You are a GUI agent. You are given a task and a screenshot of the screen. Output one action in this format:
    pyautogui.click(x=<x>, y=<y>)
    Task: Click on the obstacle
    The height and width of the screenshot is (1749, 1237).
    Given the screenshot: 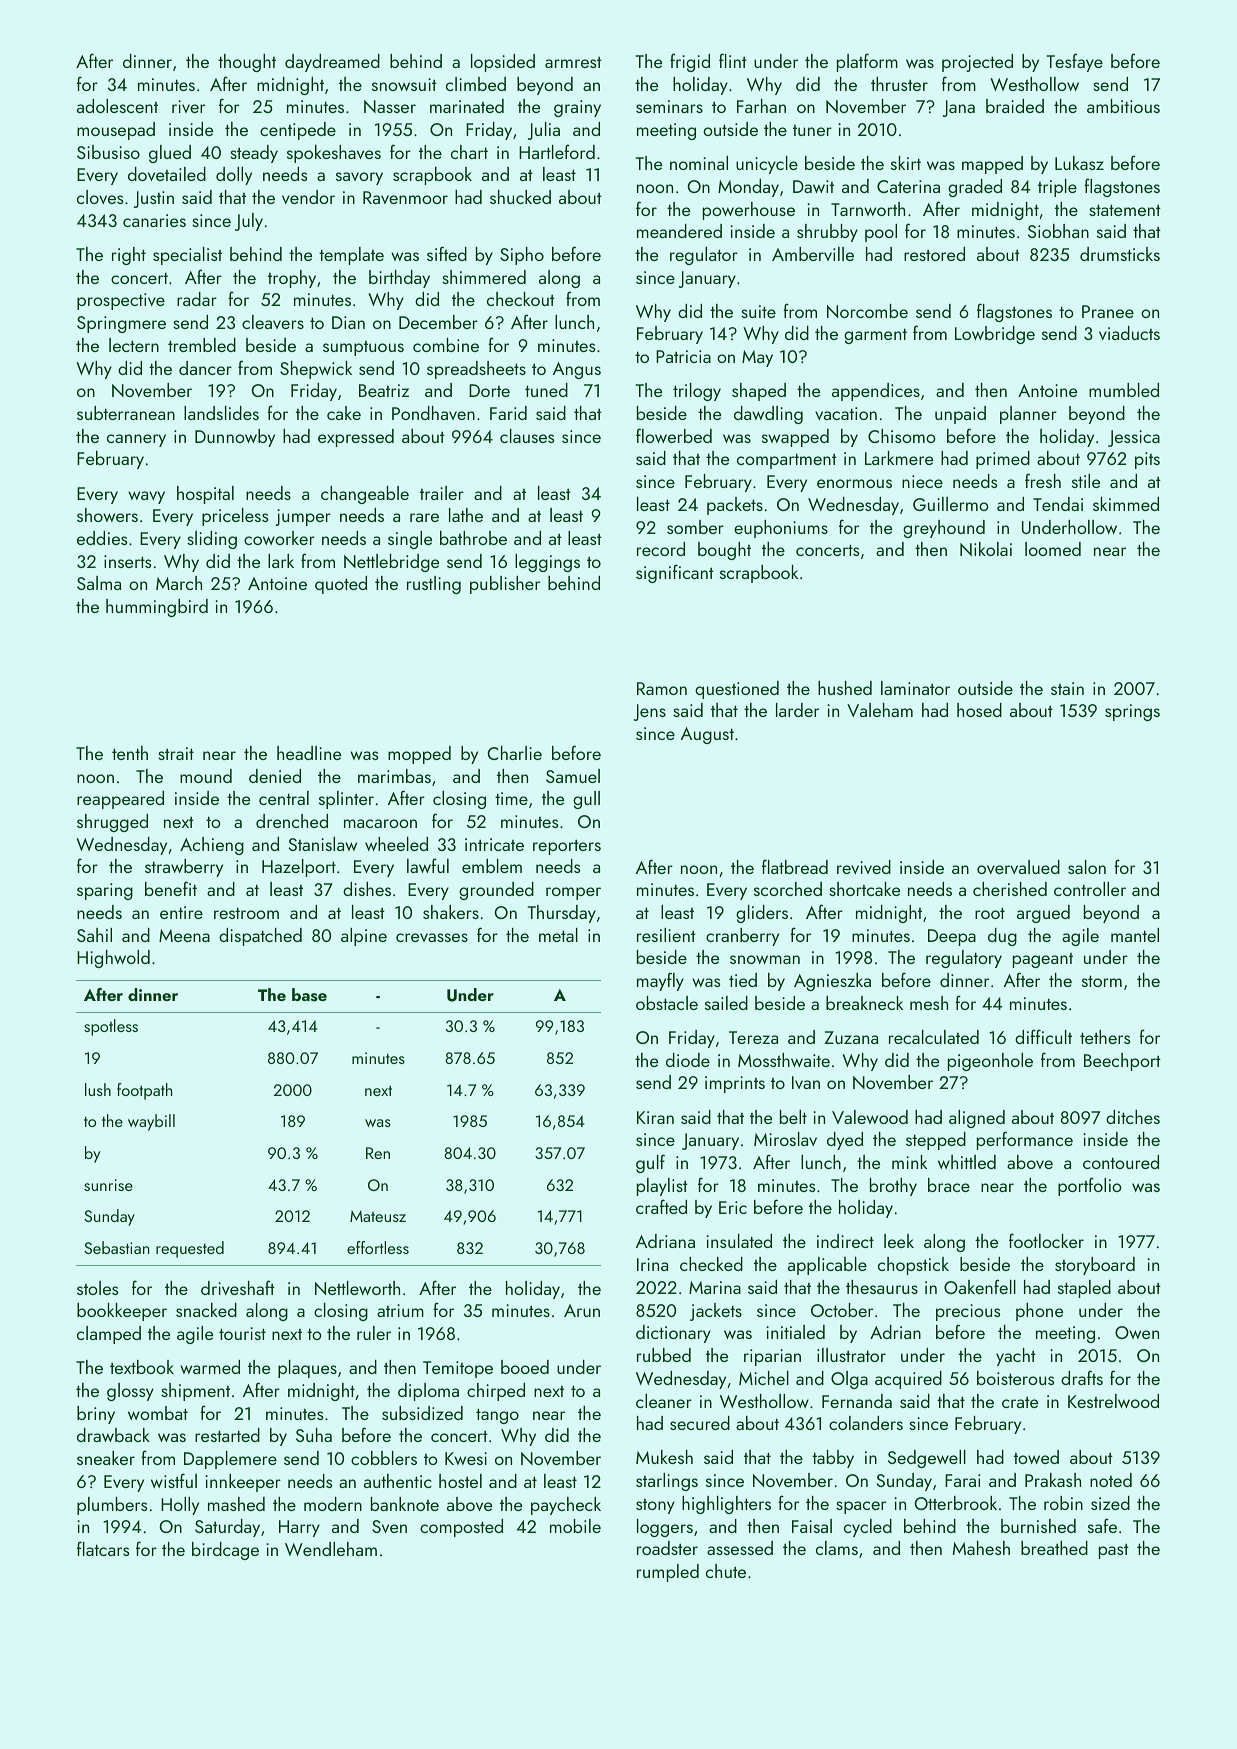 What is the action you would take?
    pyautogui.click(x=667, y=1003)
